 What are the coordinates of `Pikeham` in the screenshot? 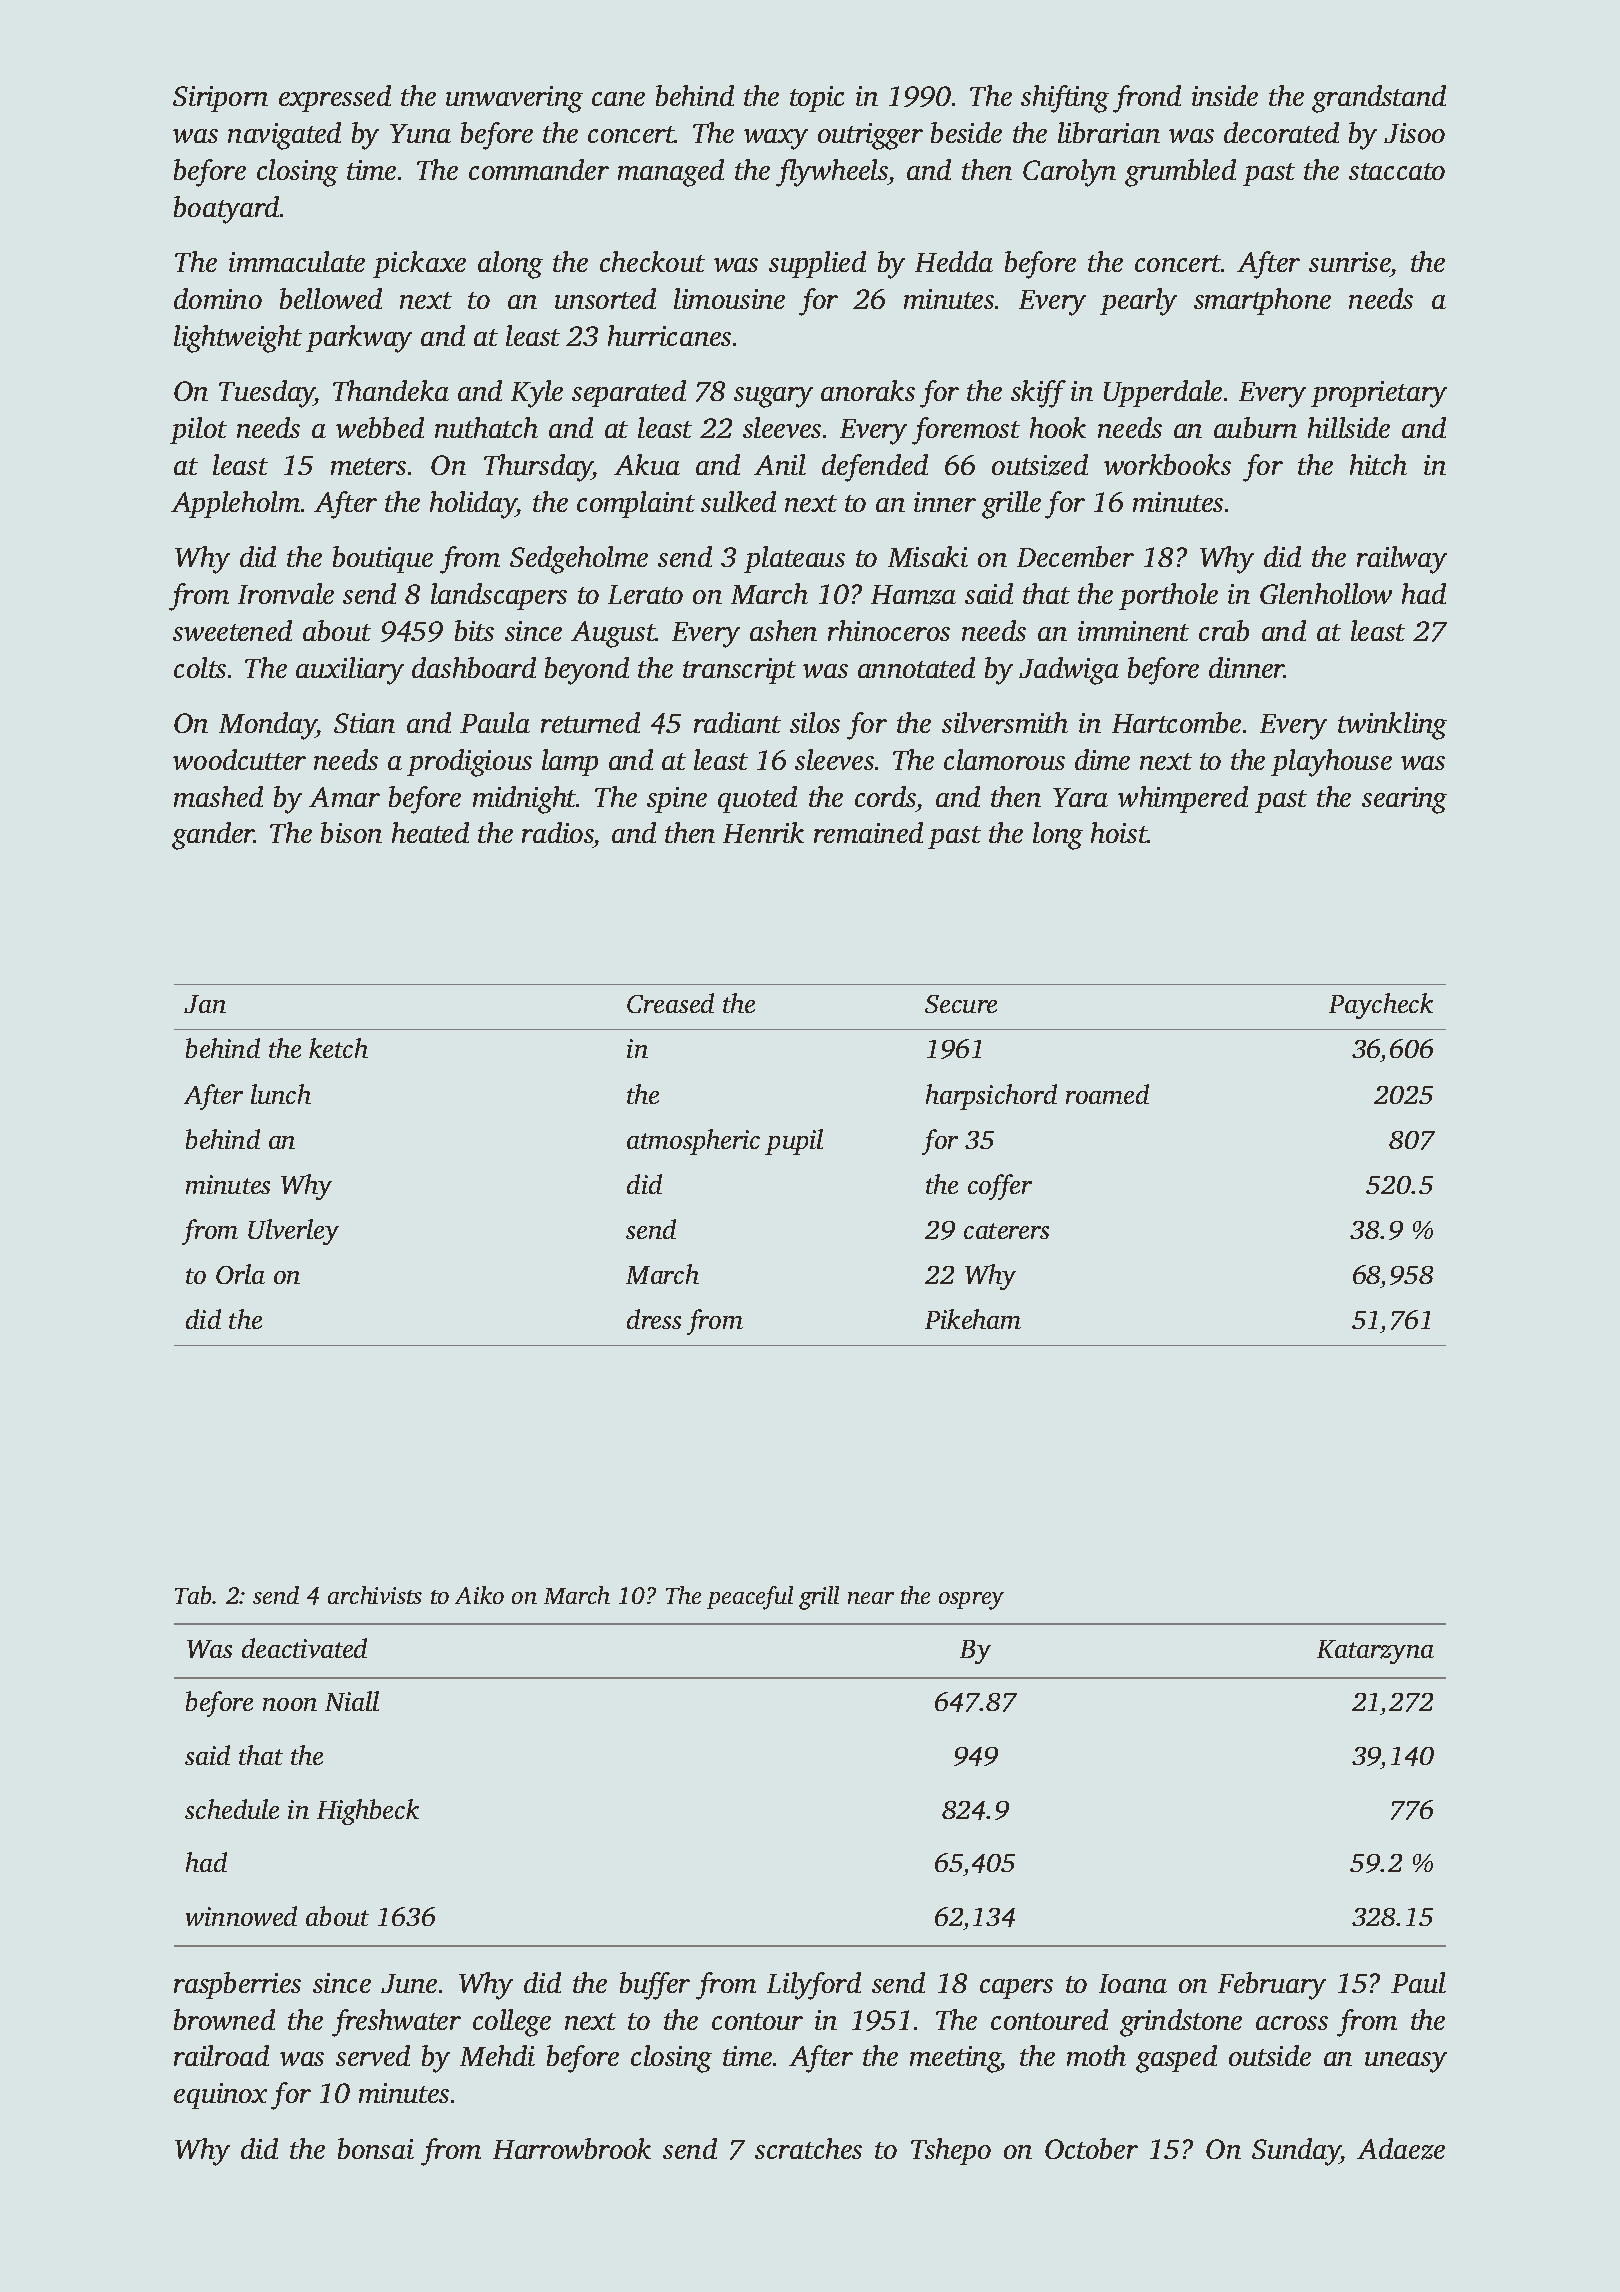 It's located at (973, 1319).
